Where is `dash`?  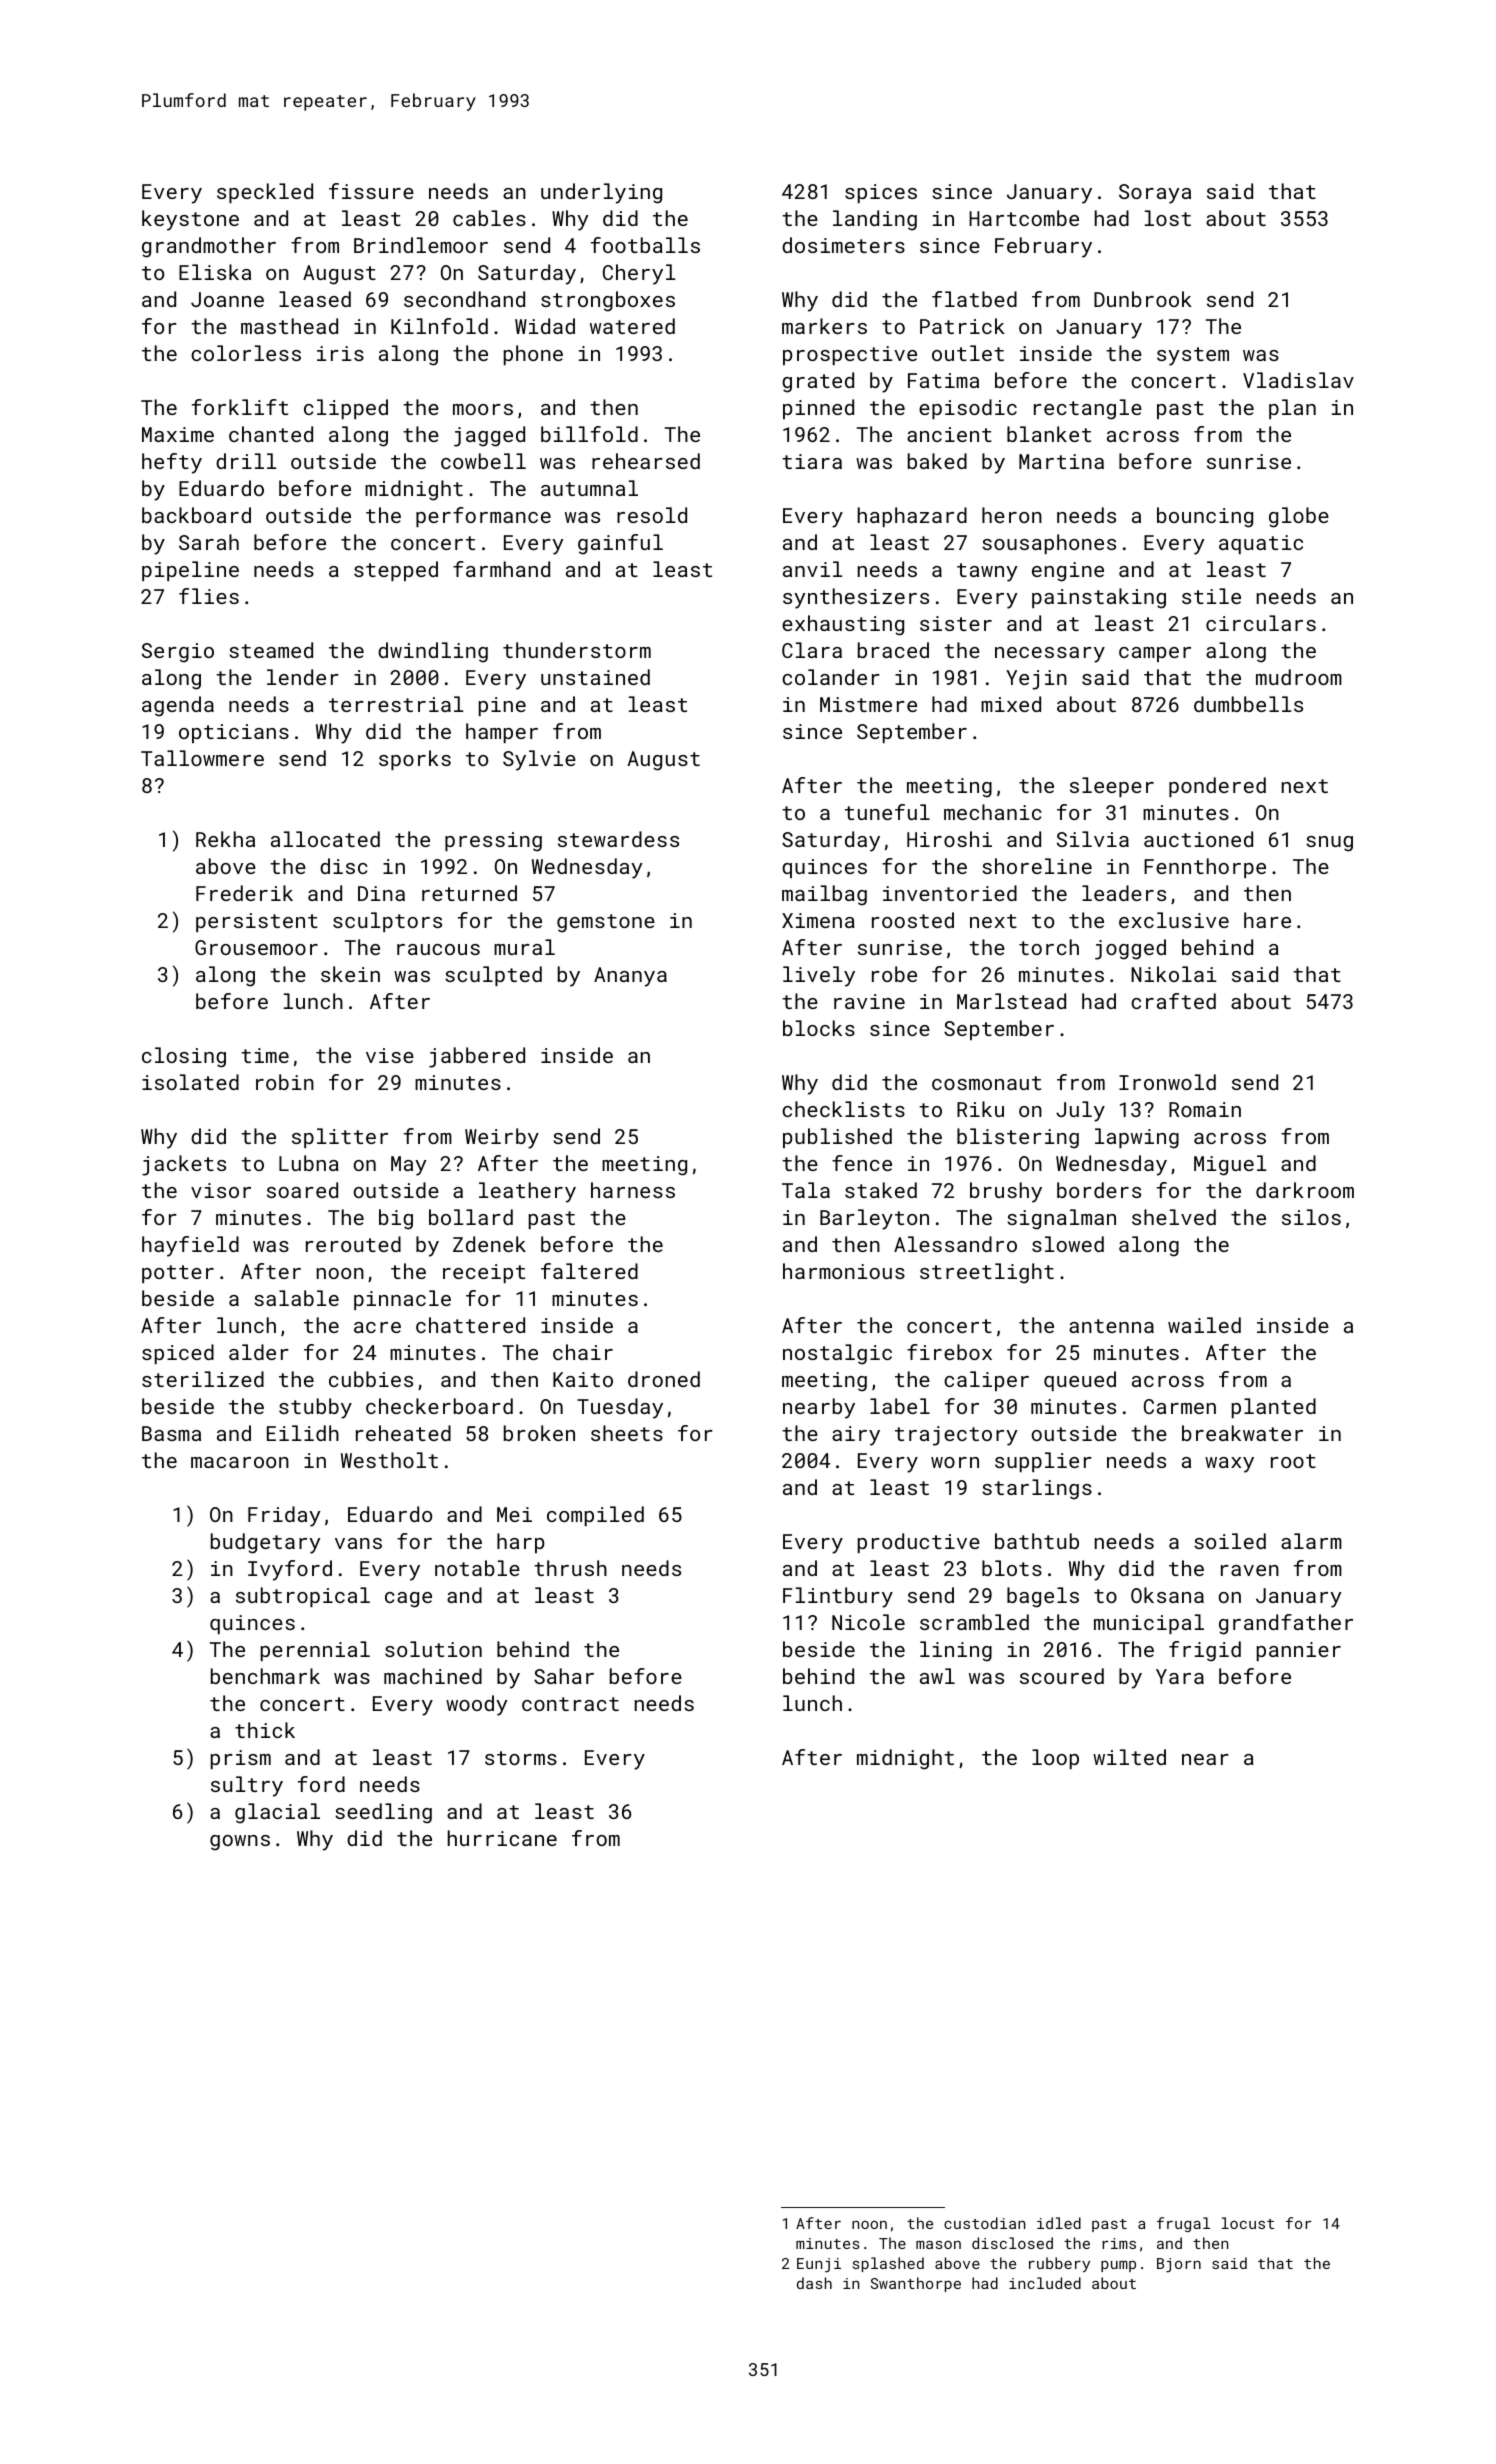 dash is located at coordinates (814, 2283).
